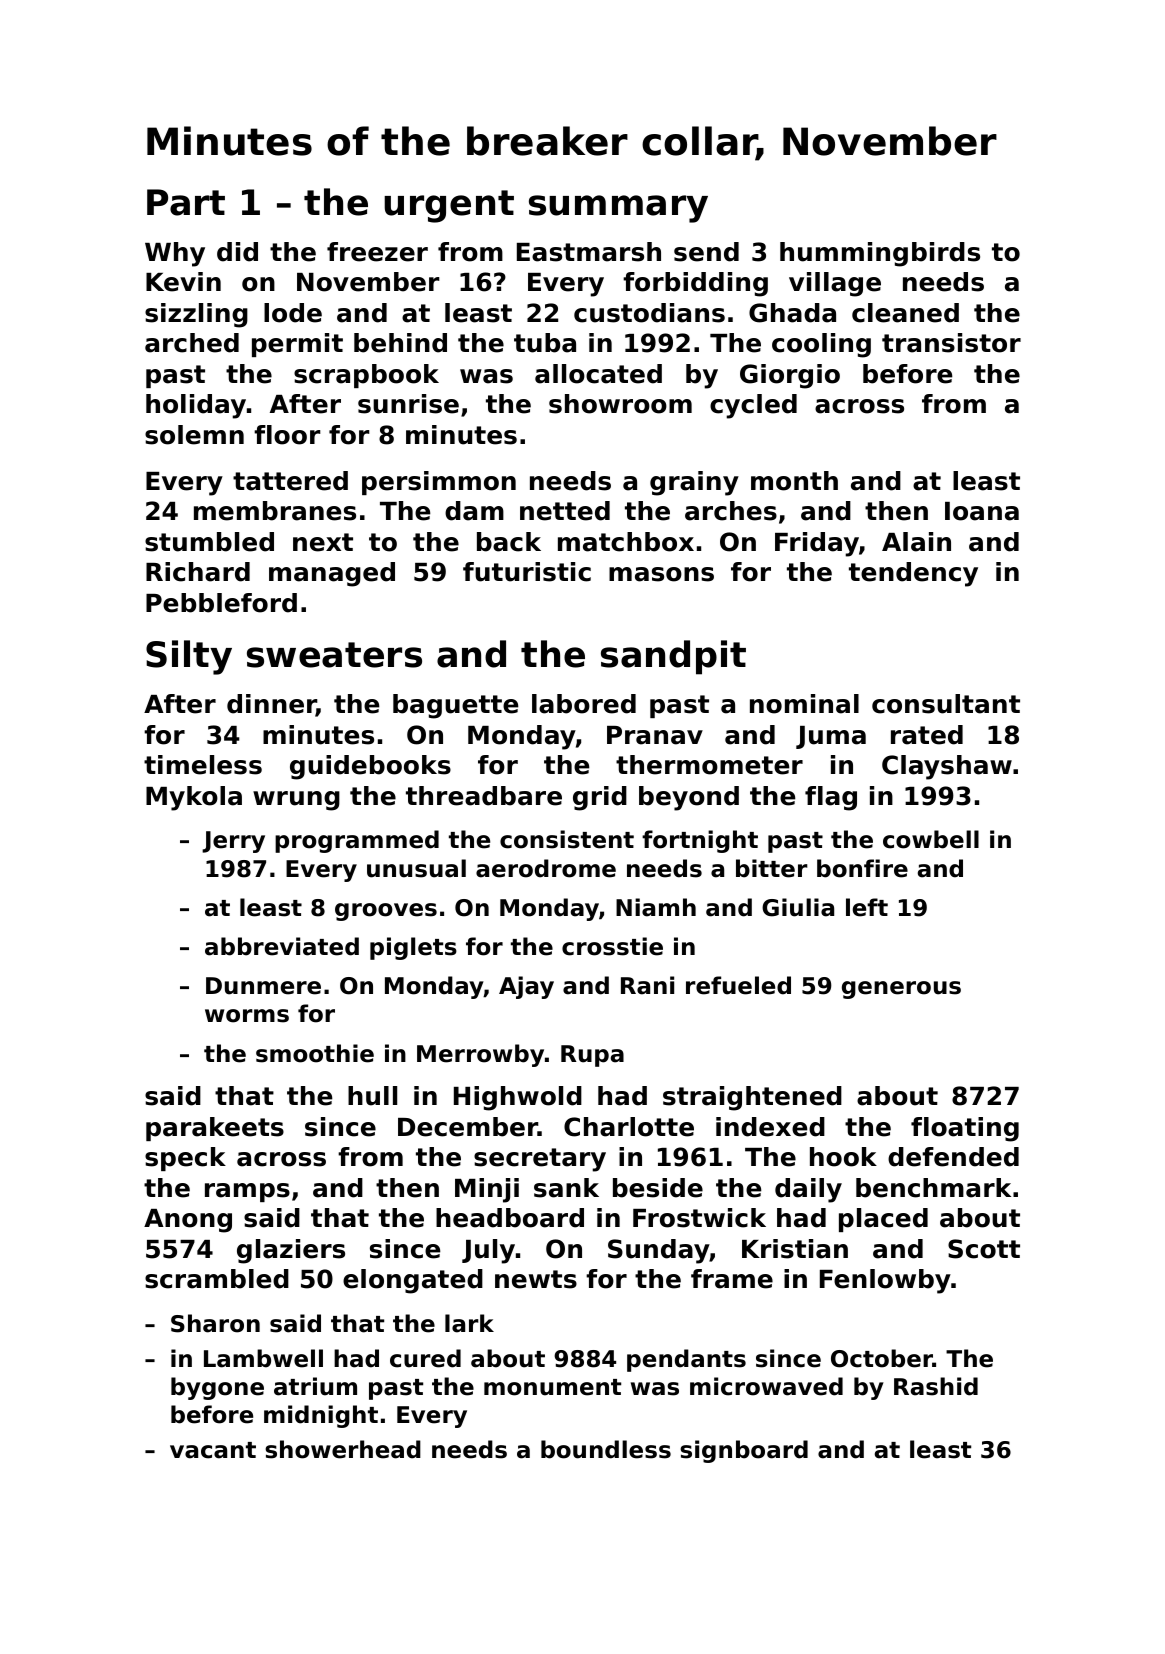 Image resolution: width=1165 pixels, height=1654 pixels. What do you see at coordinates (880, 254) in the screenshot?
I see `hummingbirds` at bounding box center [880, 254].
